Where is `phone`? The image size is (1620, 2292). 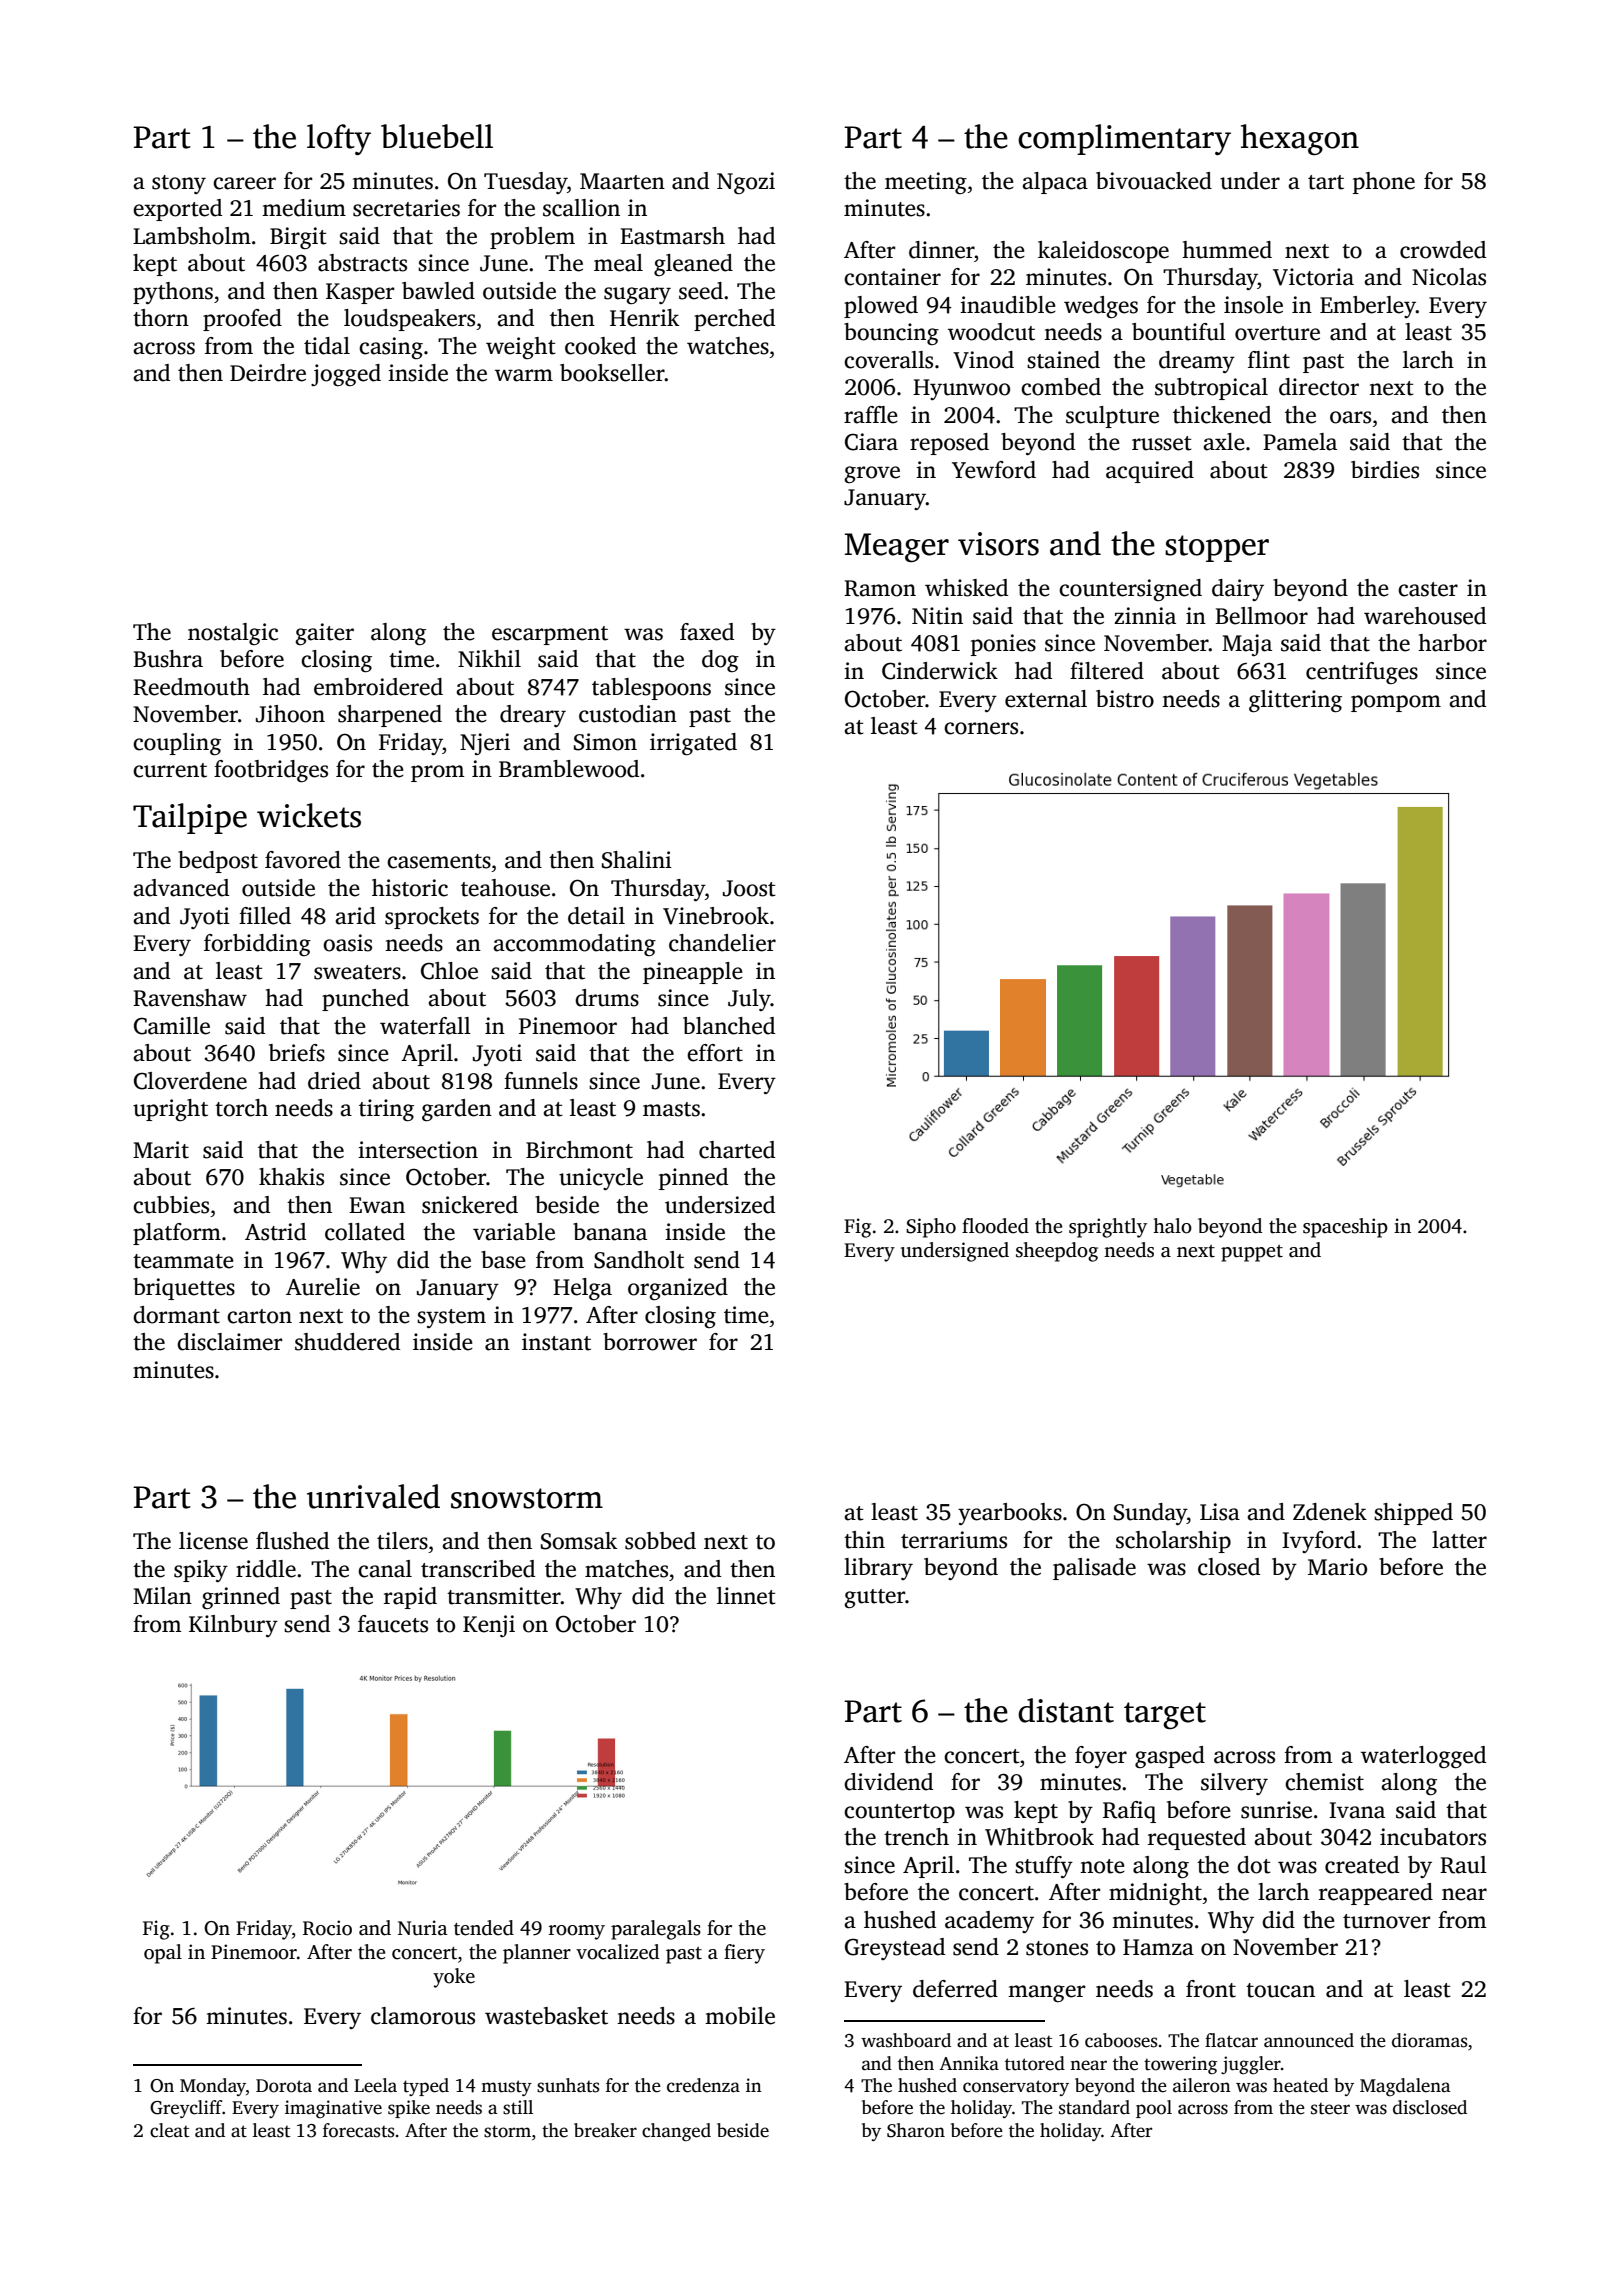 phone is located at coordinates (1384, 183).
